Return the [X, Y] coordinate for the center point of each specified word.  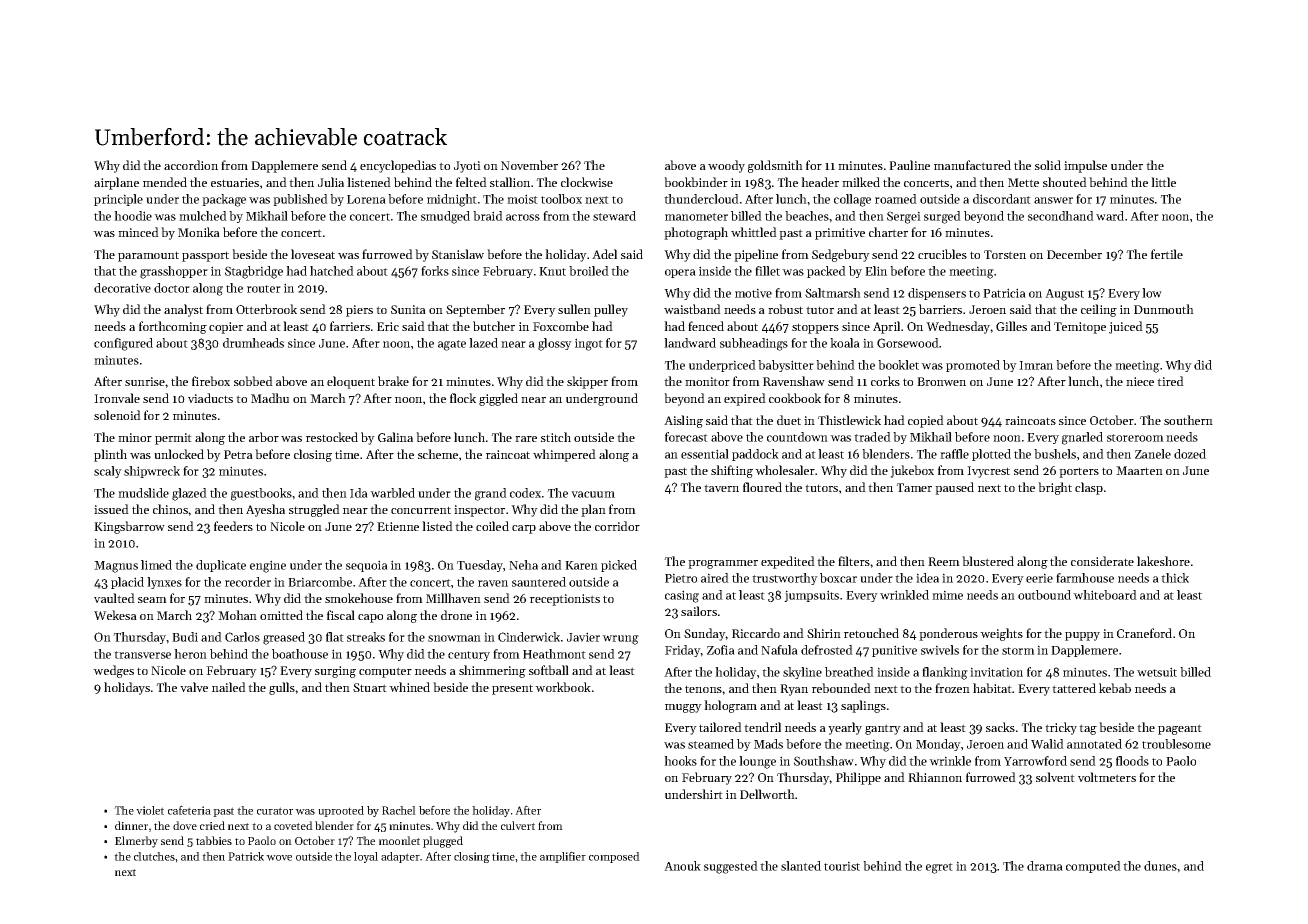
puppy [1082, 636]
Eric [388, 326]
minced [138, 232]
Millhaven [453, 598]
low [1152, 293]
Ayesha [265, 510]
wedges [113, 671]
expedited [788, 562]
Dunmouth [1164, 309]
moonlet [399, 840]
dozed [1190, 454]
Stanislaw [458, 254]
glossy [555, 344]
